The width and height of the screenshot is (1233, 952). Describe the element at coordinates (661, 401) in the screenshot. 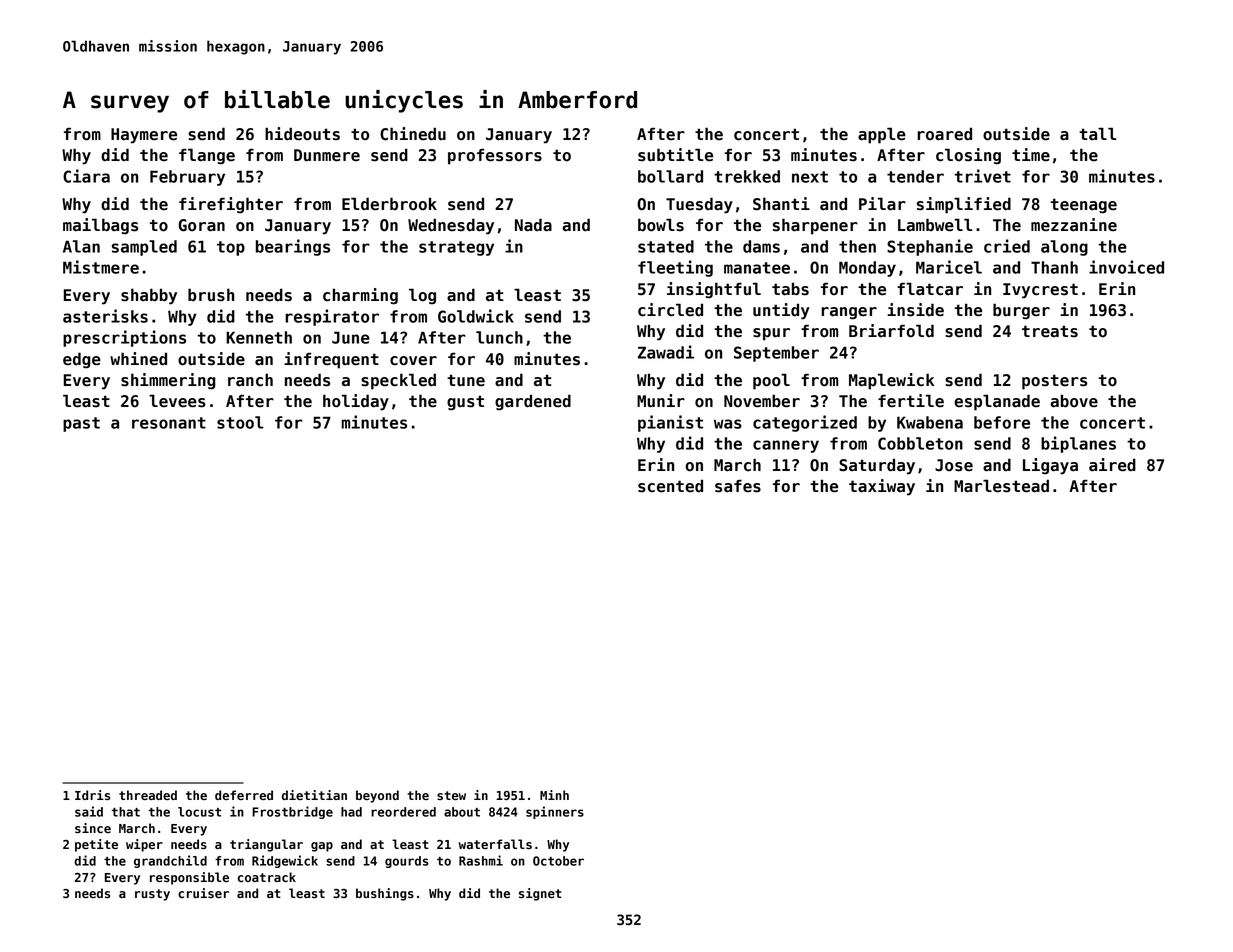

I see `Munir` at that location.
